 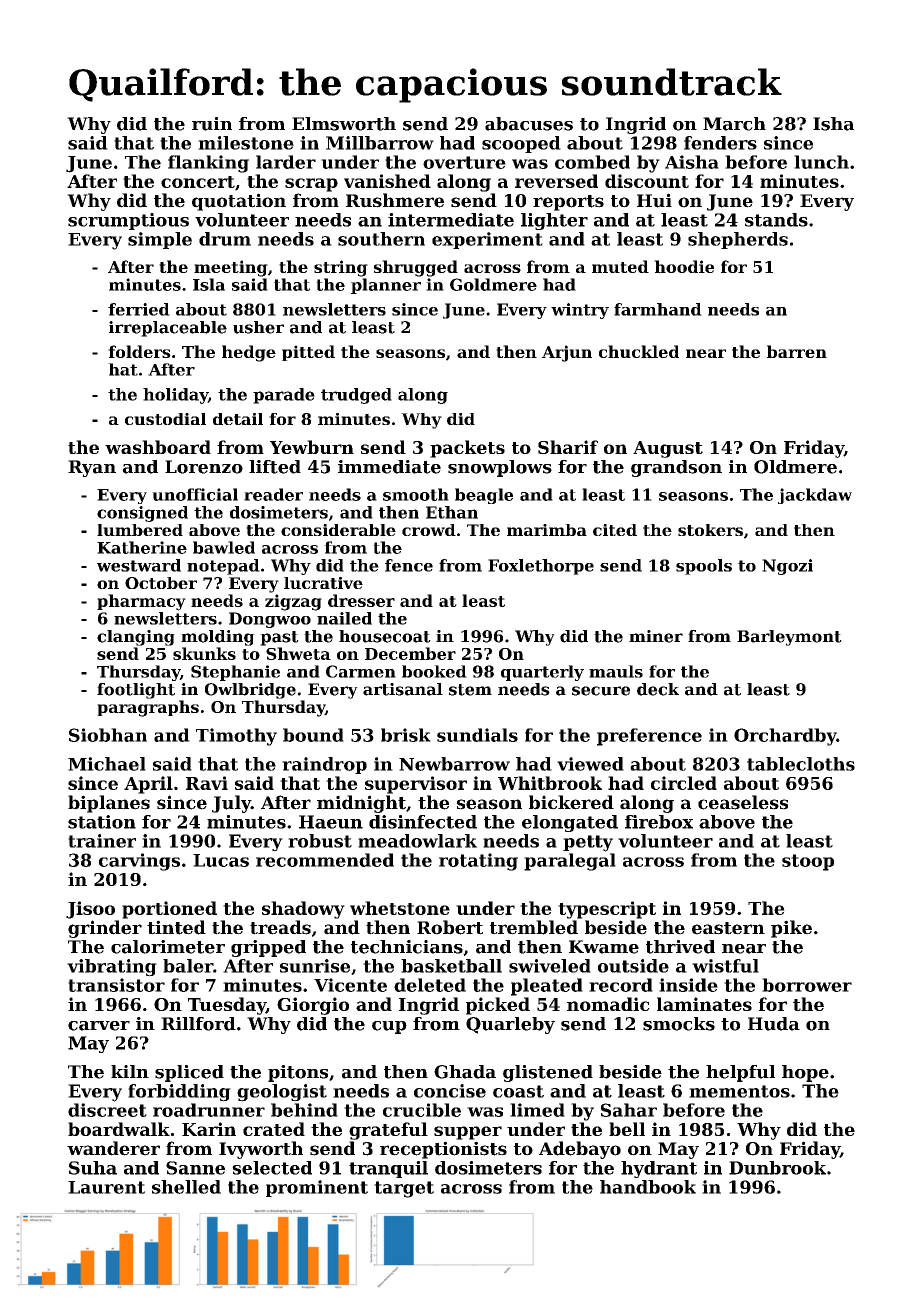 What do you see at coordinates (529, 124) in the document?
I see `abacuses` at bounding box center [529, 124].
